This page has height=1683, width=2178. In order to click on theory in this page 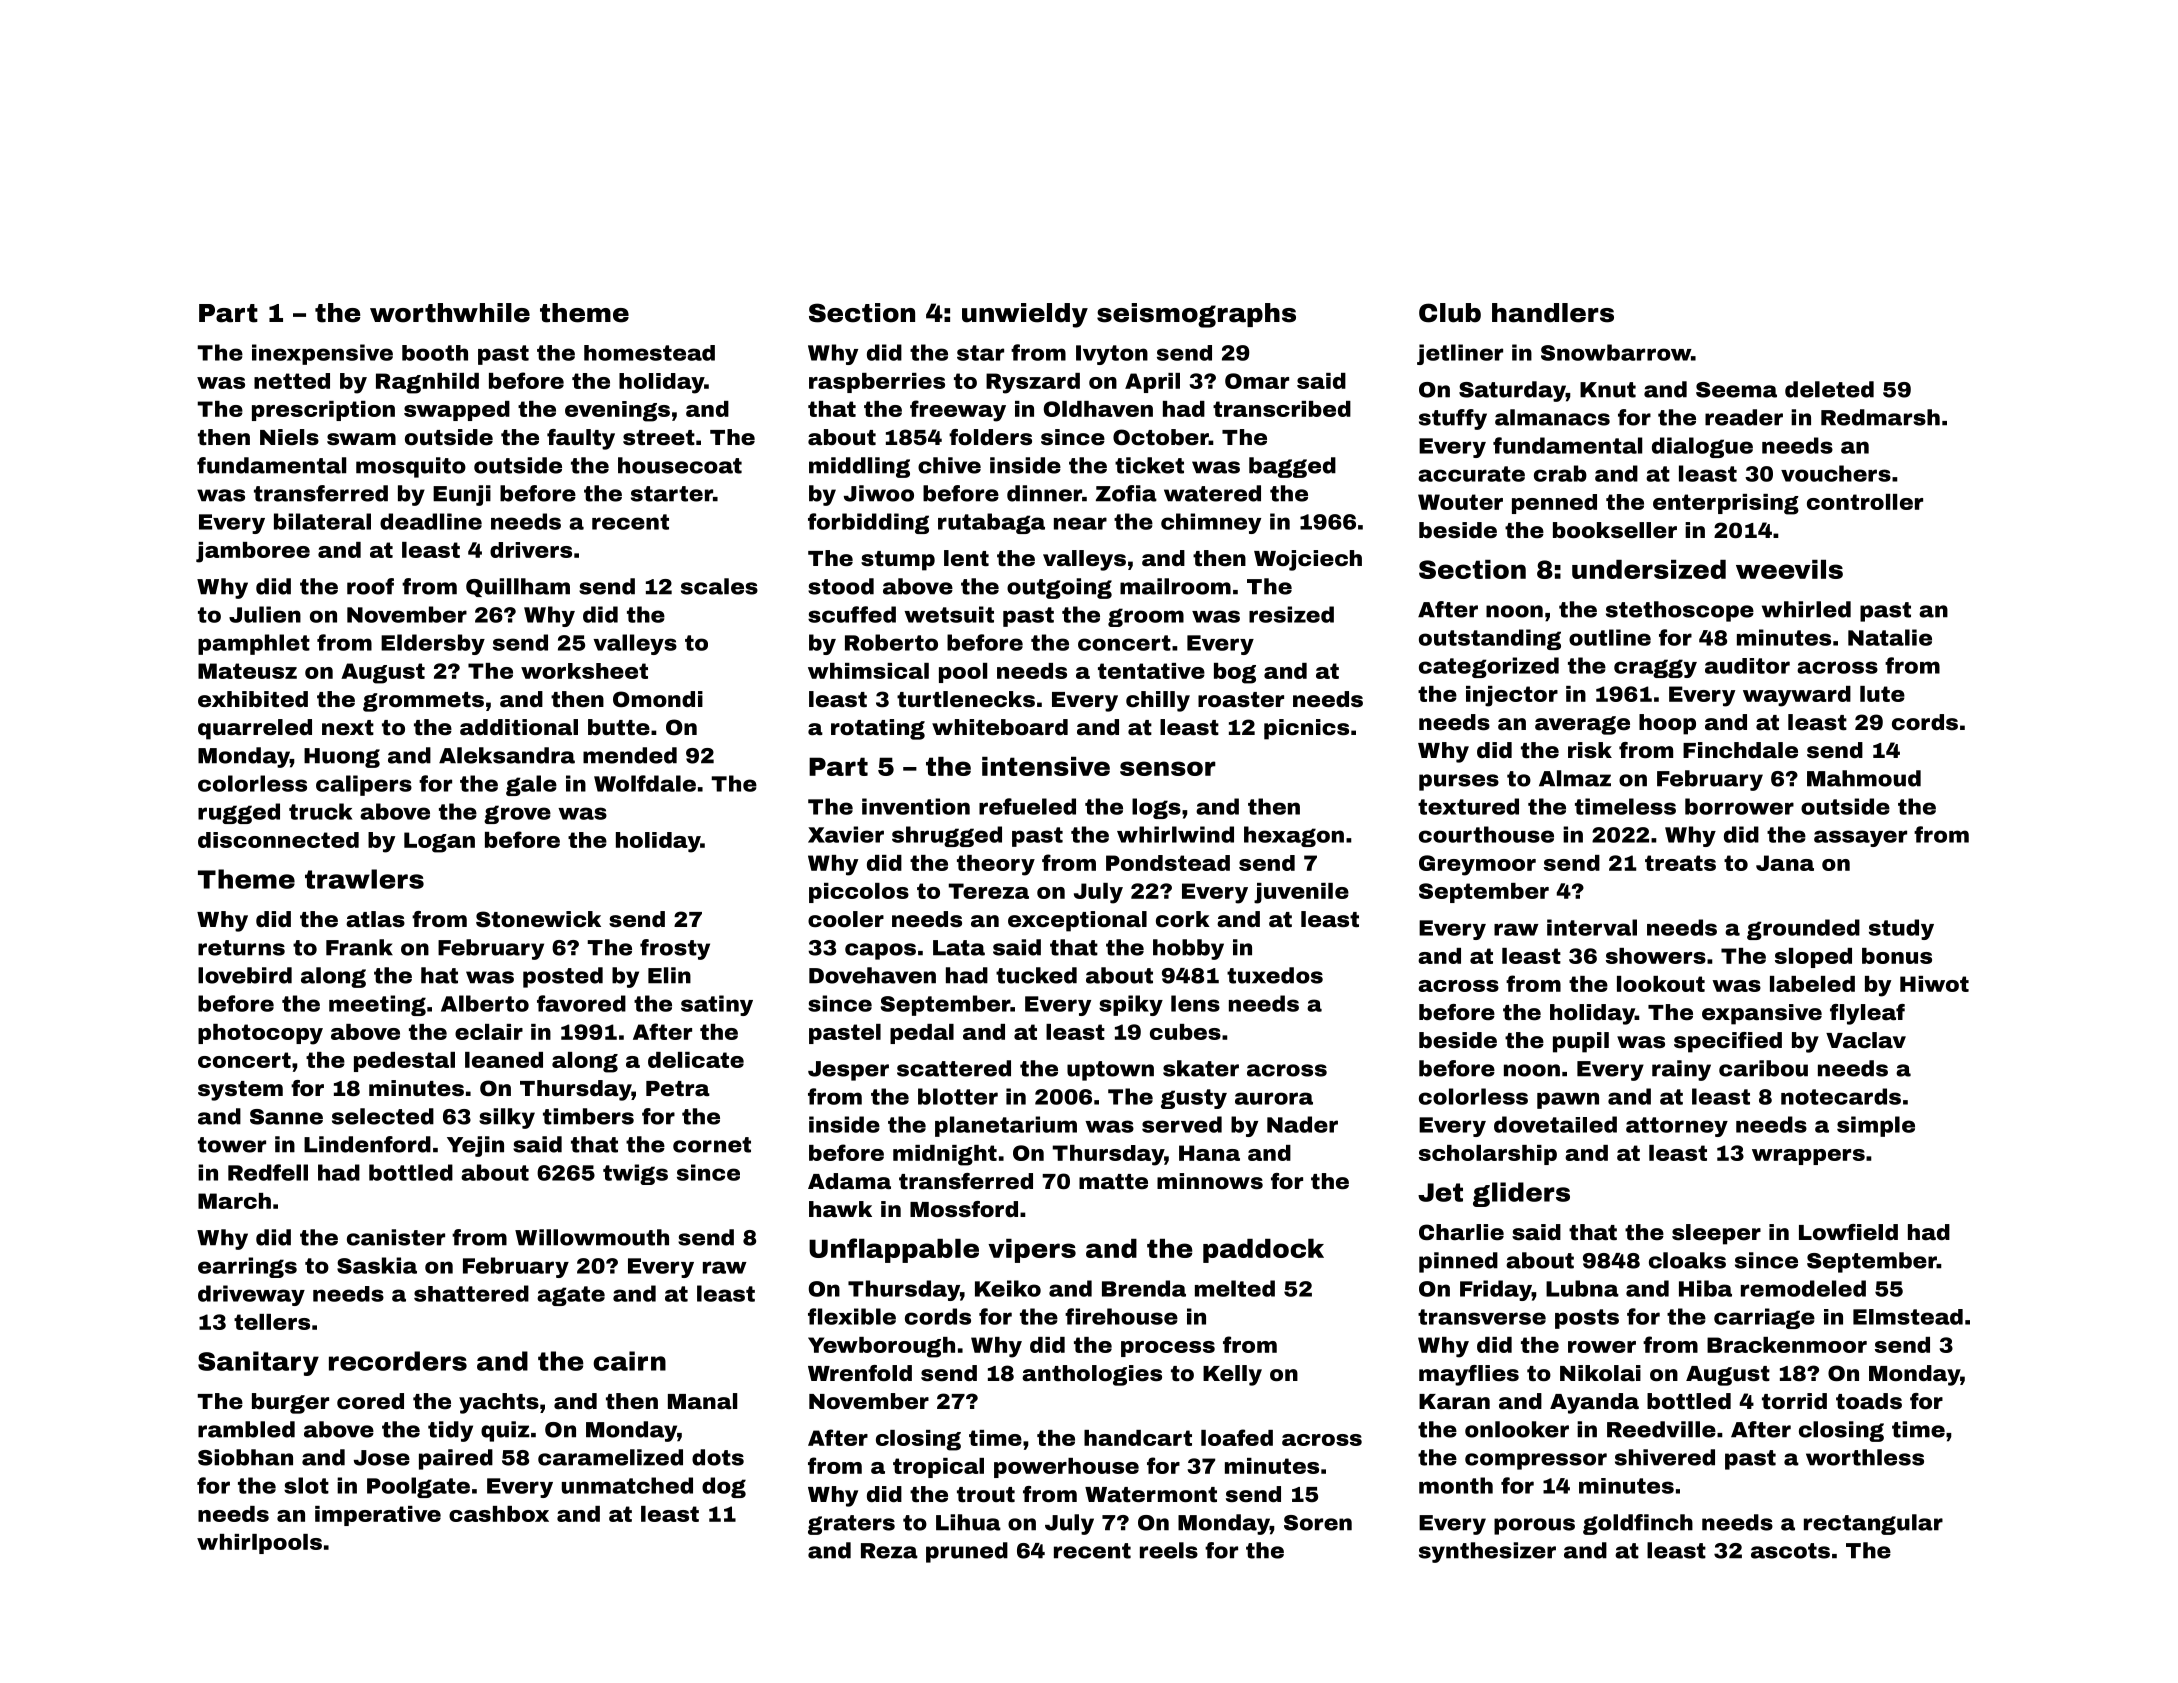, I will do `click(996, 865)`.
